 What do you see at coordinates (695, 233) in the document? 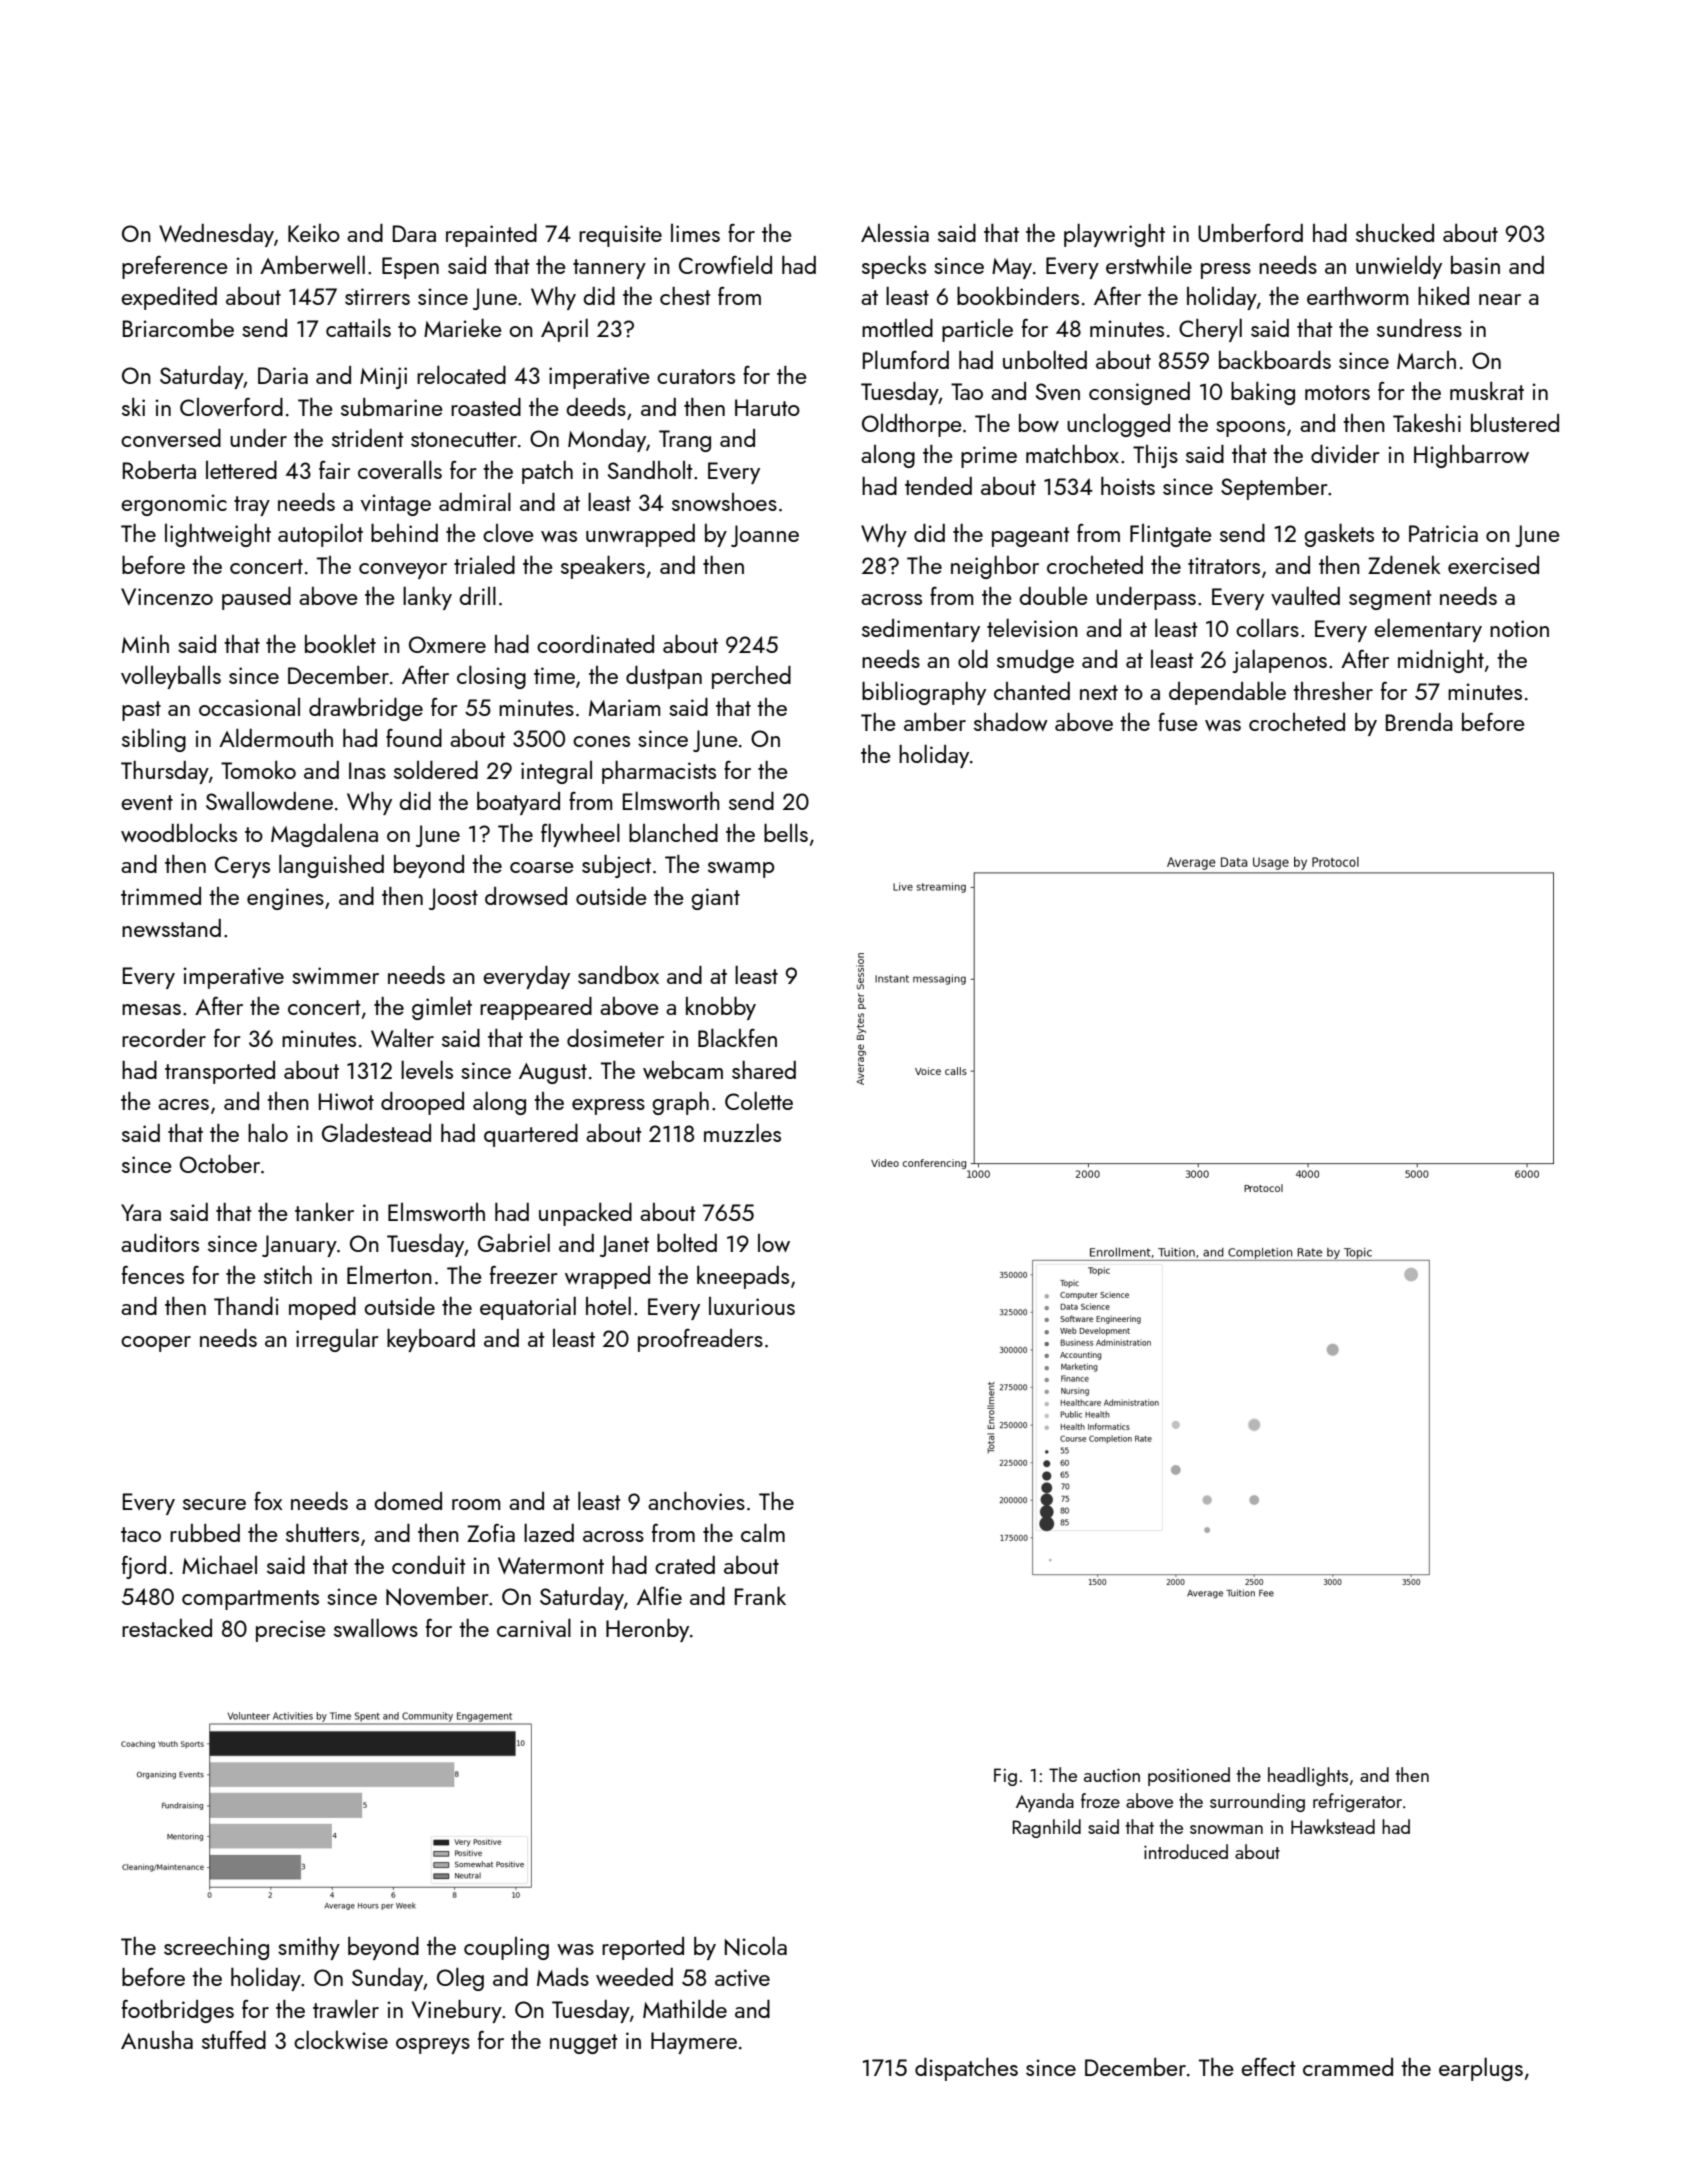
I see `limes` at bounding box center [695, 233].
